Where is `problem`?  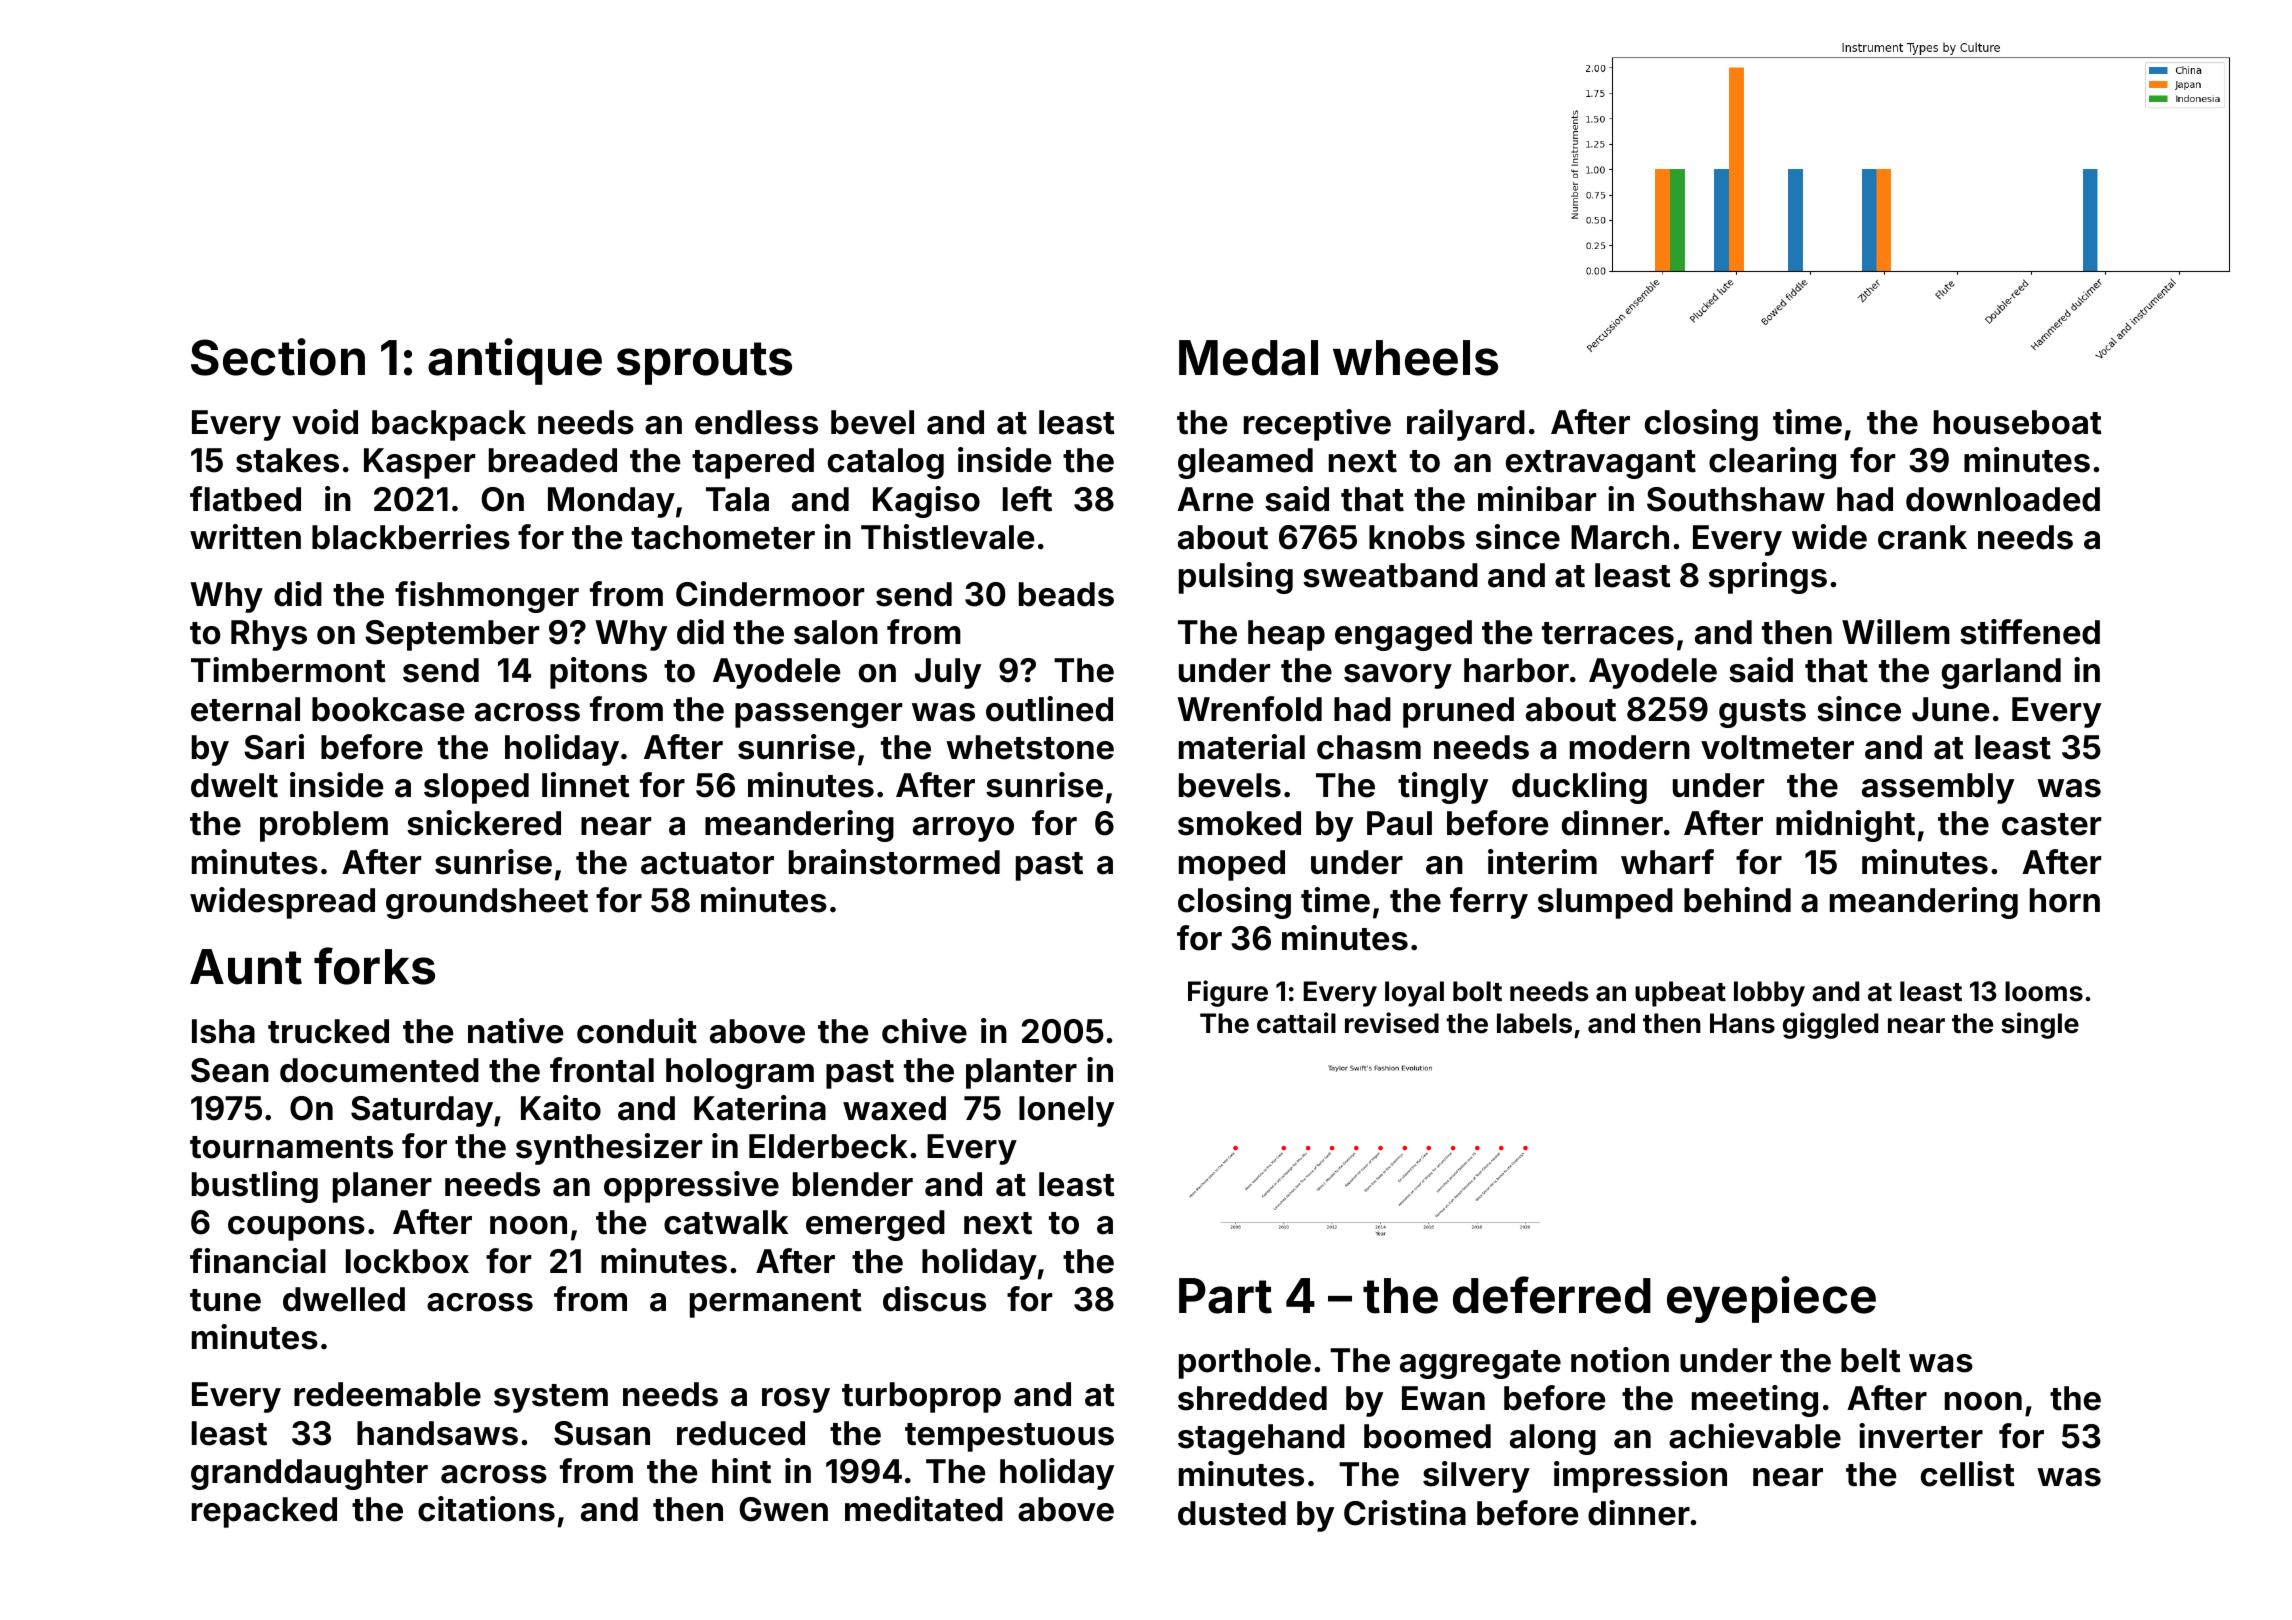
problem is located at coordinates (324, 826).
